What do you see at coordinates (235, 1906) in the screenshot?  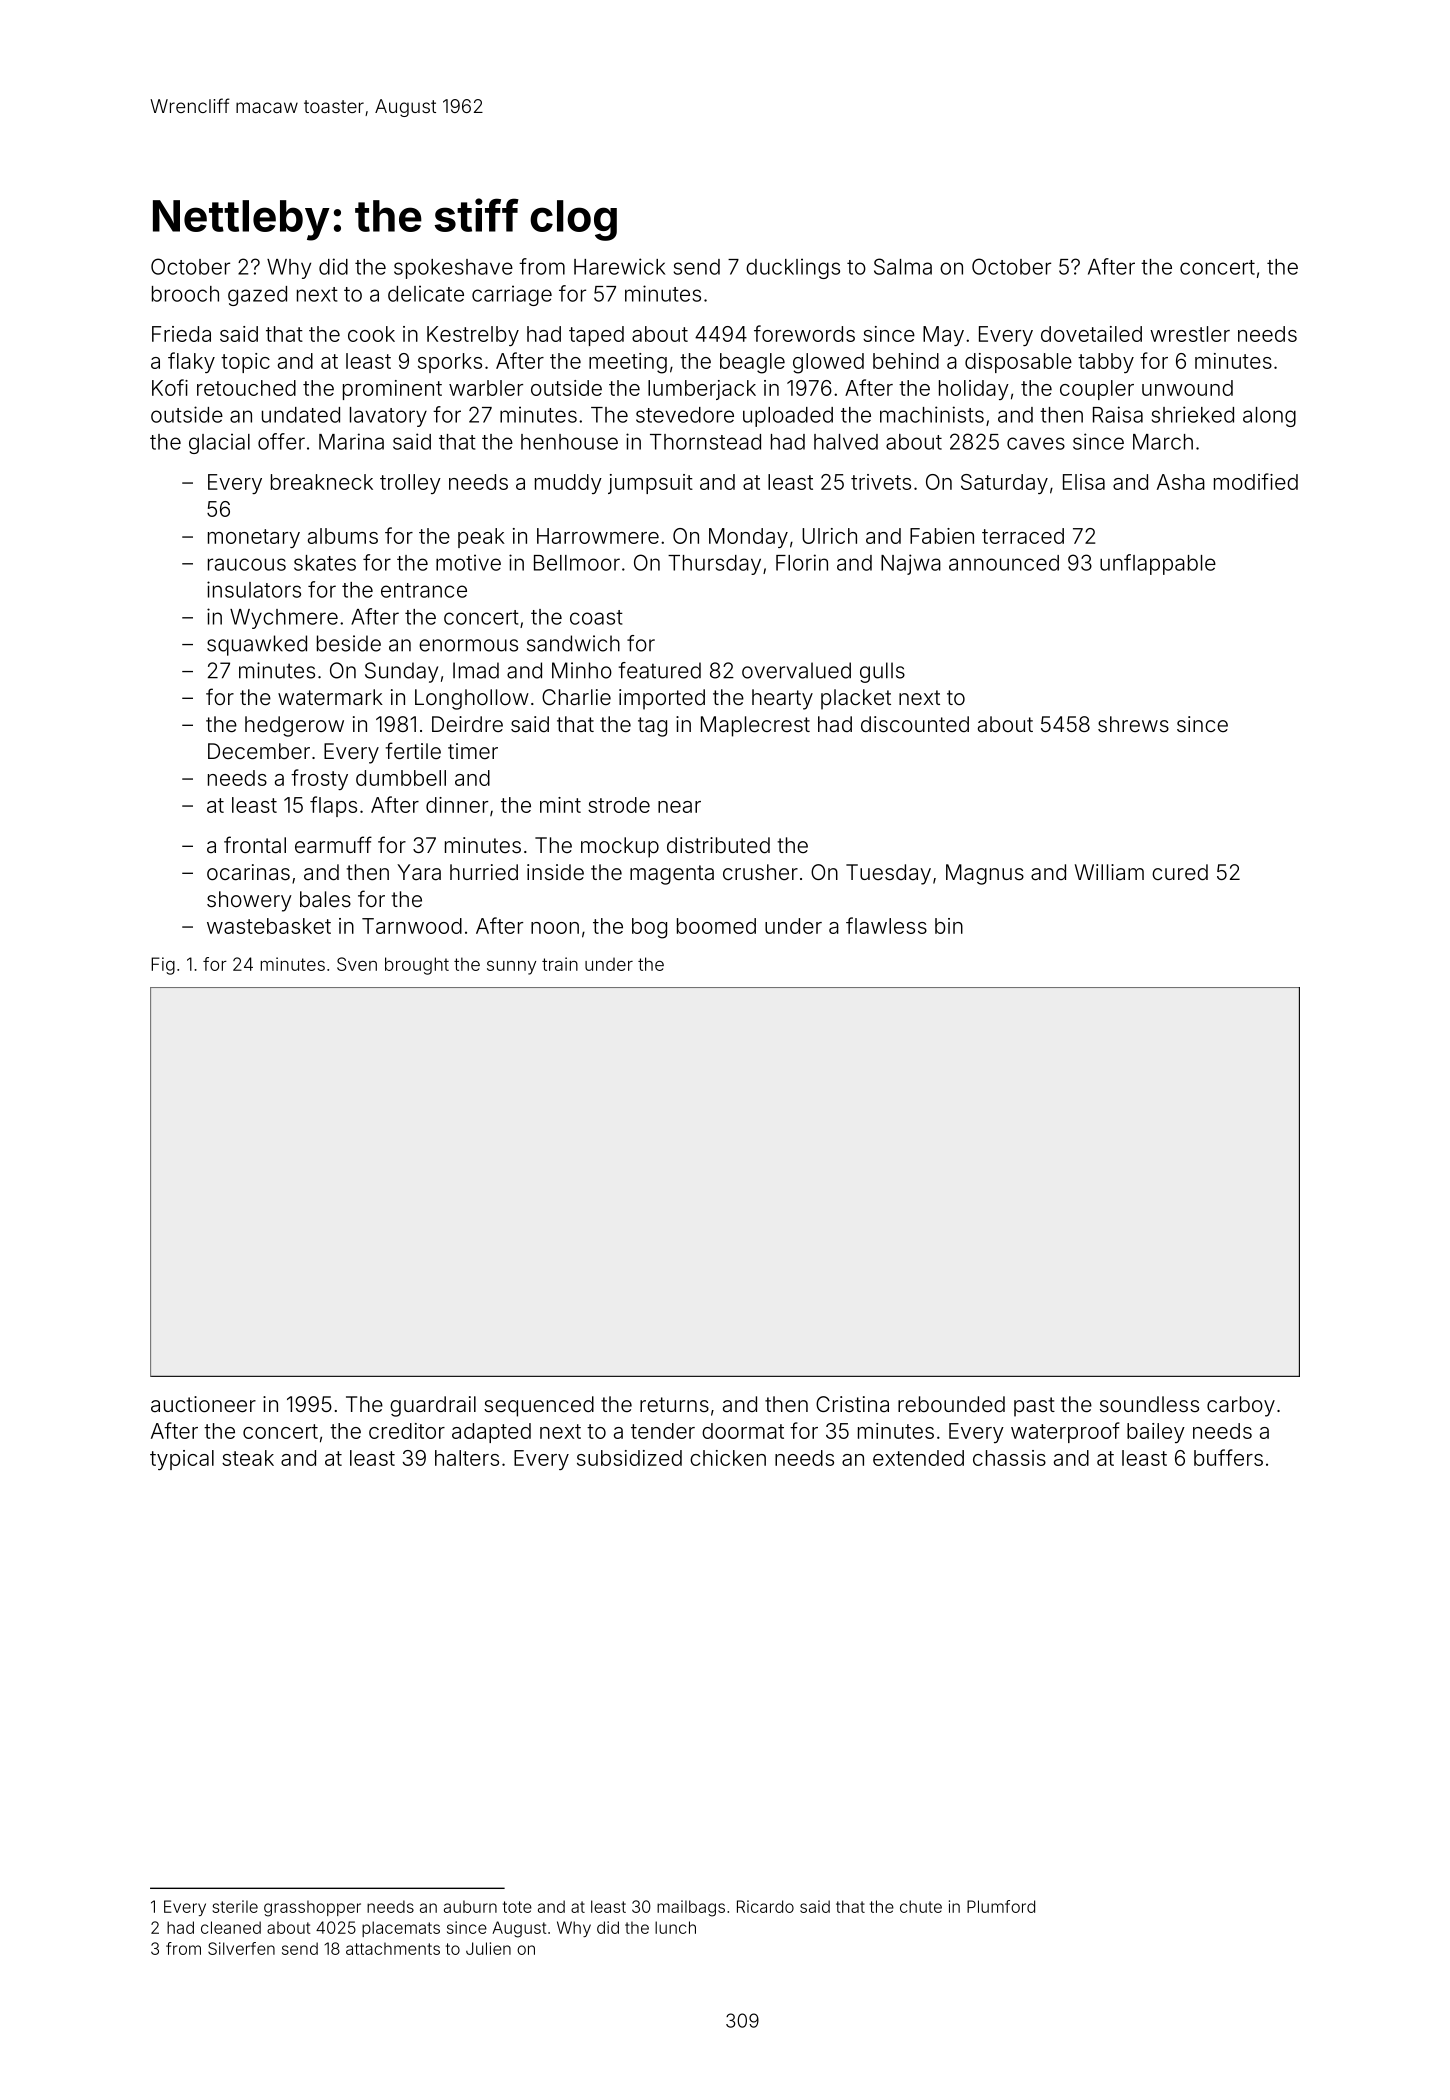 I see `sterile` at bounding box center [235, 1906].
